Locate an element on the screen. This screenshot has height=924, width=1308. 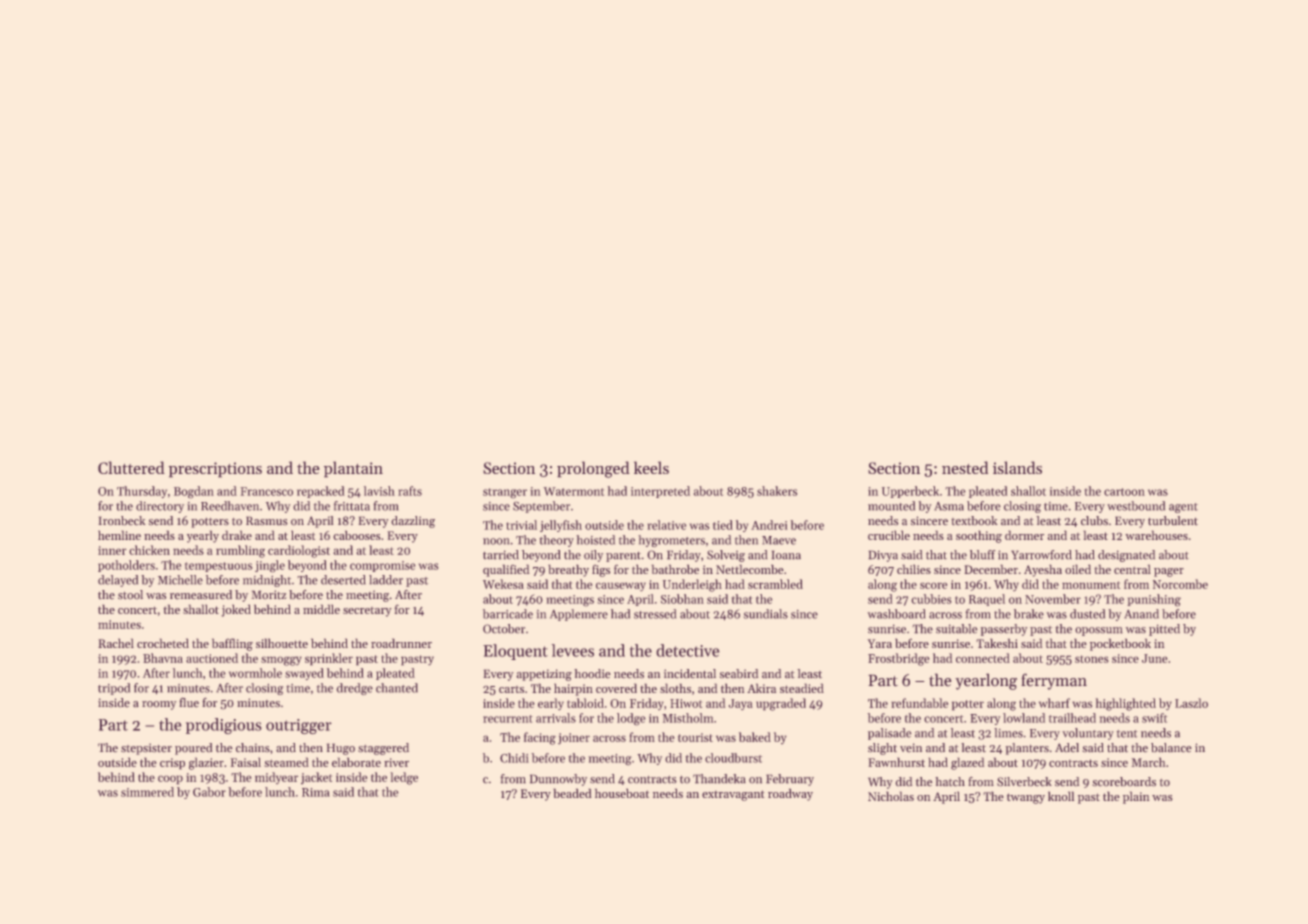
scrambled is located at coordinates (775, 584).
